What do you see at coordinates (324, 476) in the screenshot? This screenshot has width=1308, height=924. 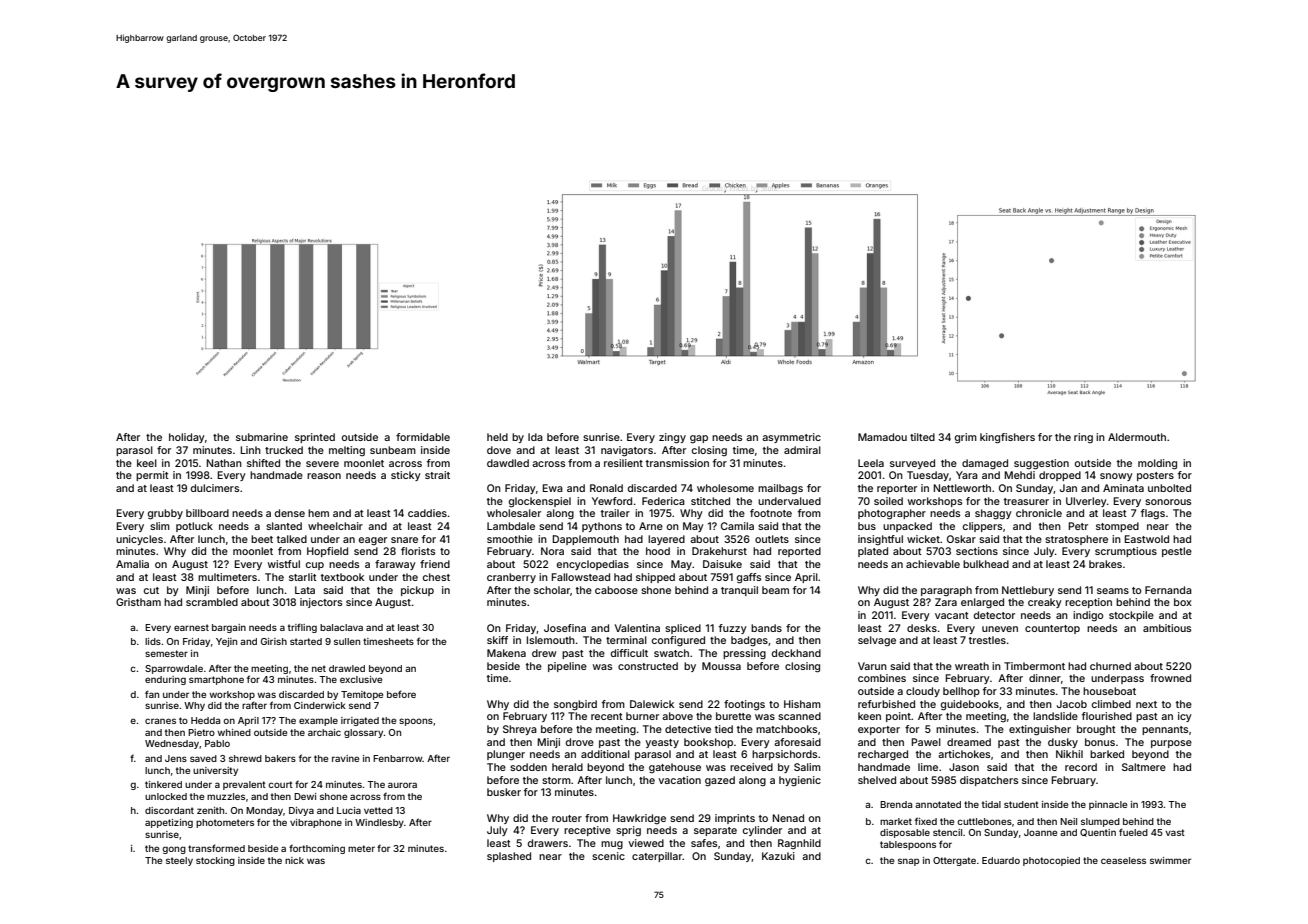 I see `reason` at bounding box center [324, 476].
